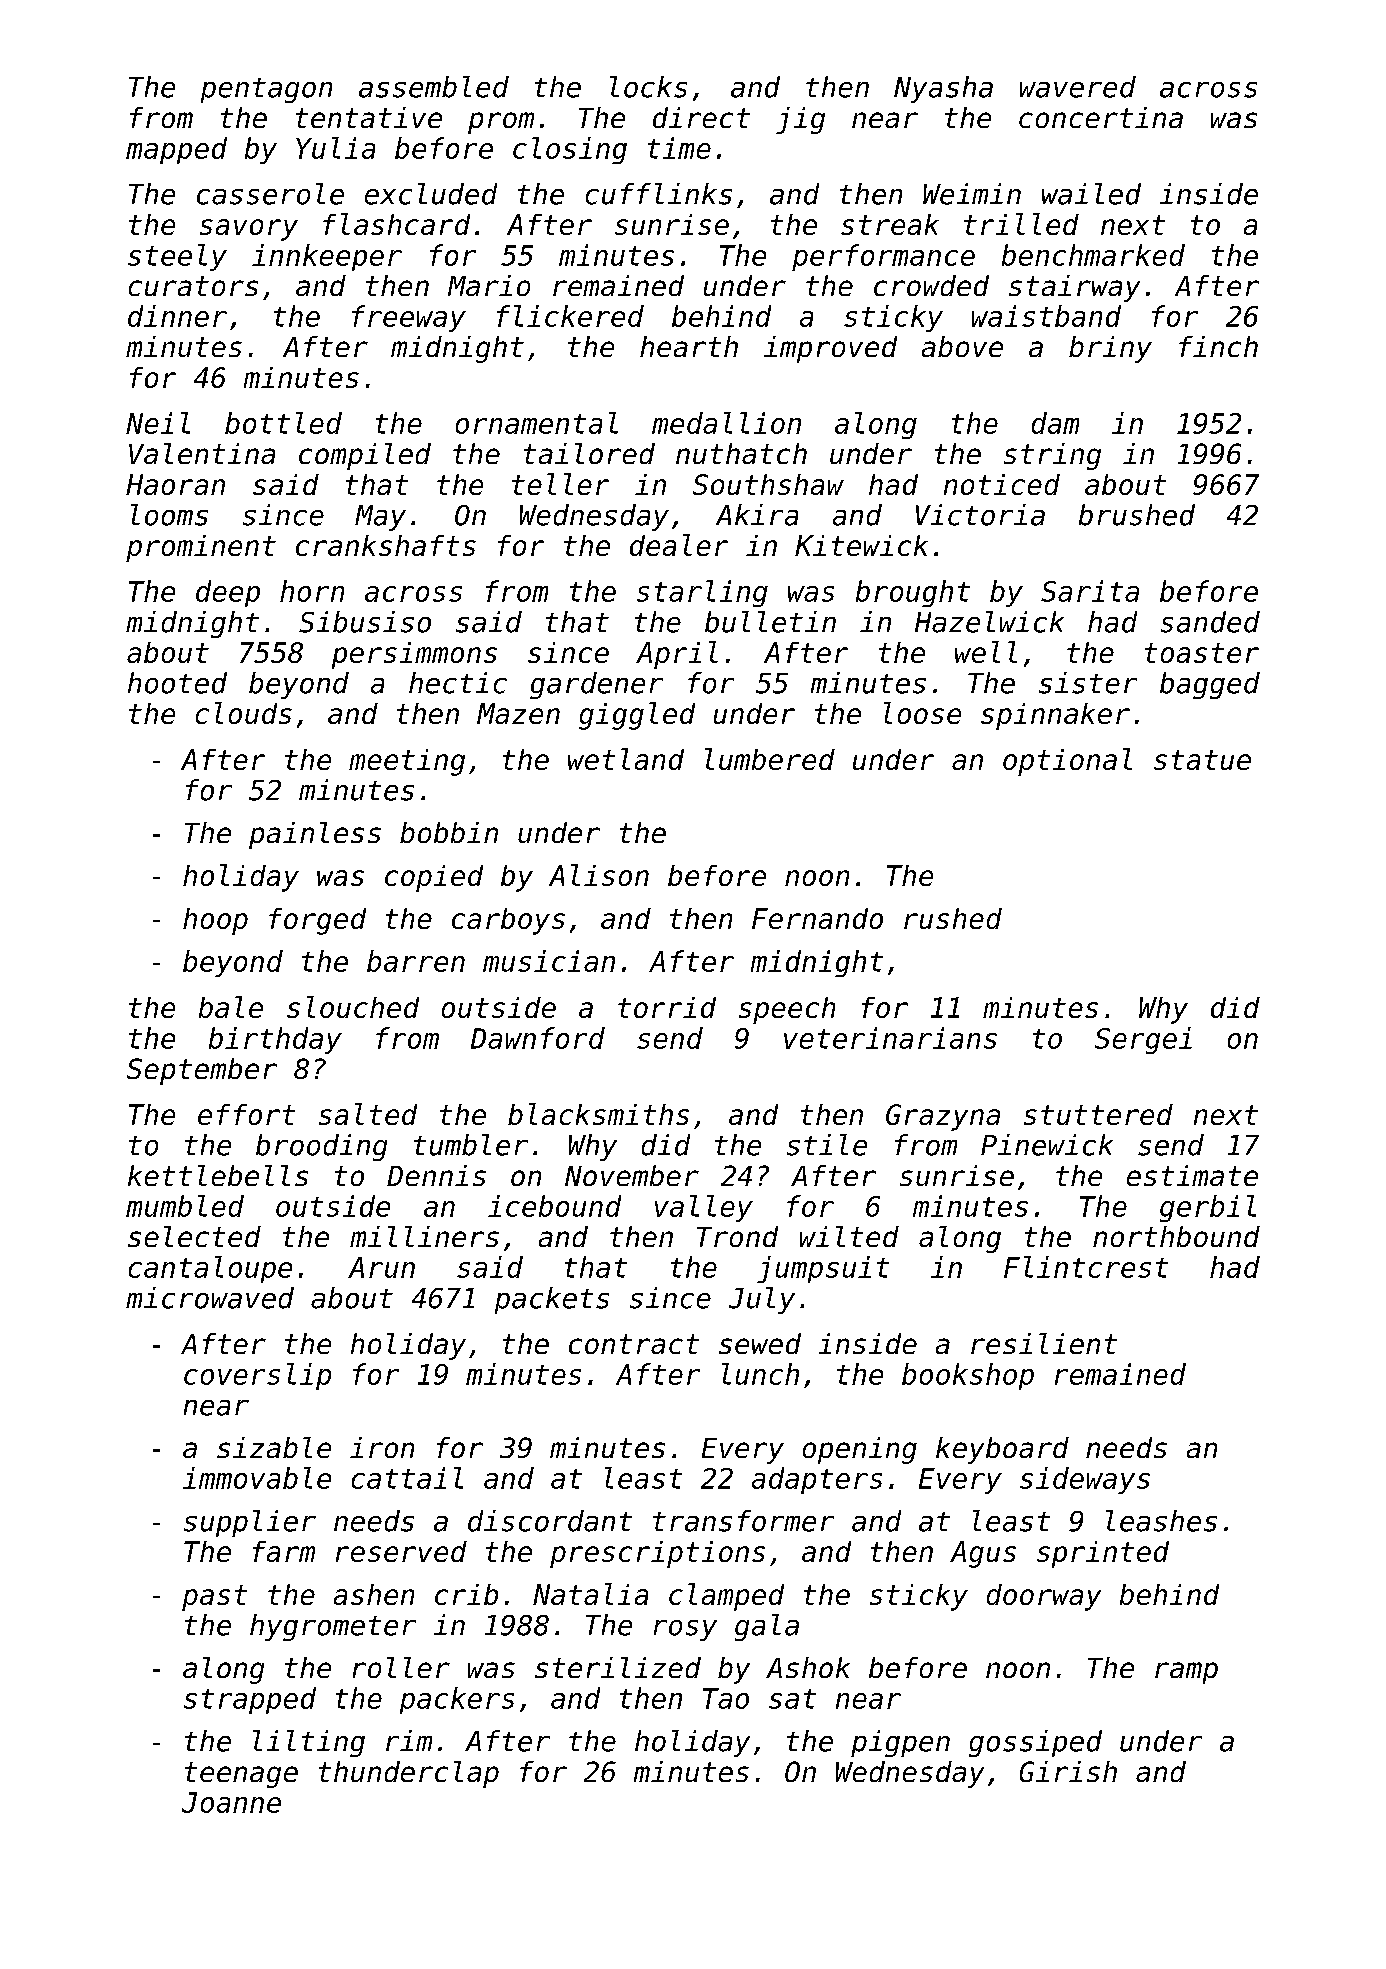 This screenshot has height=1969, width=1386. Describe the element at coordinates (726, 1698) in the screenshot. I see `Tao` at that location.
